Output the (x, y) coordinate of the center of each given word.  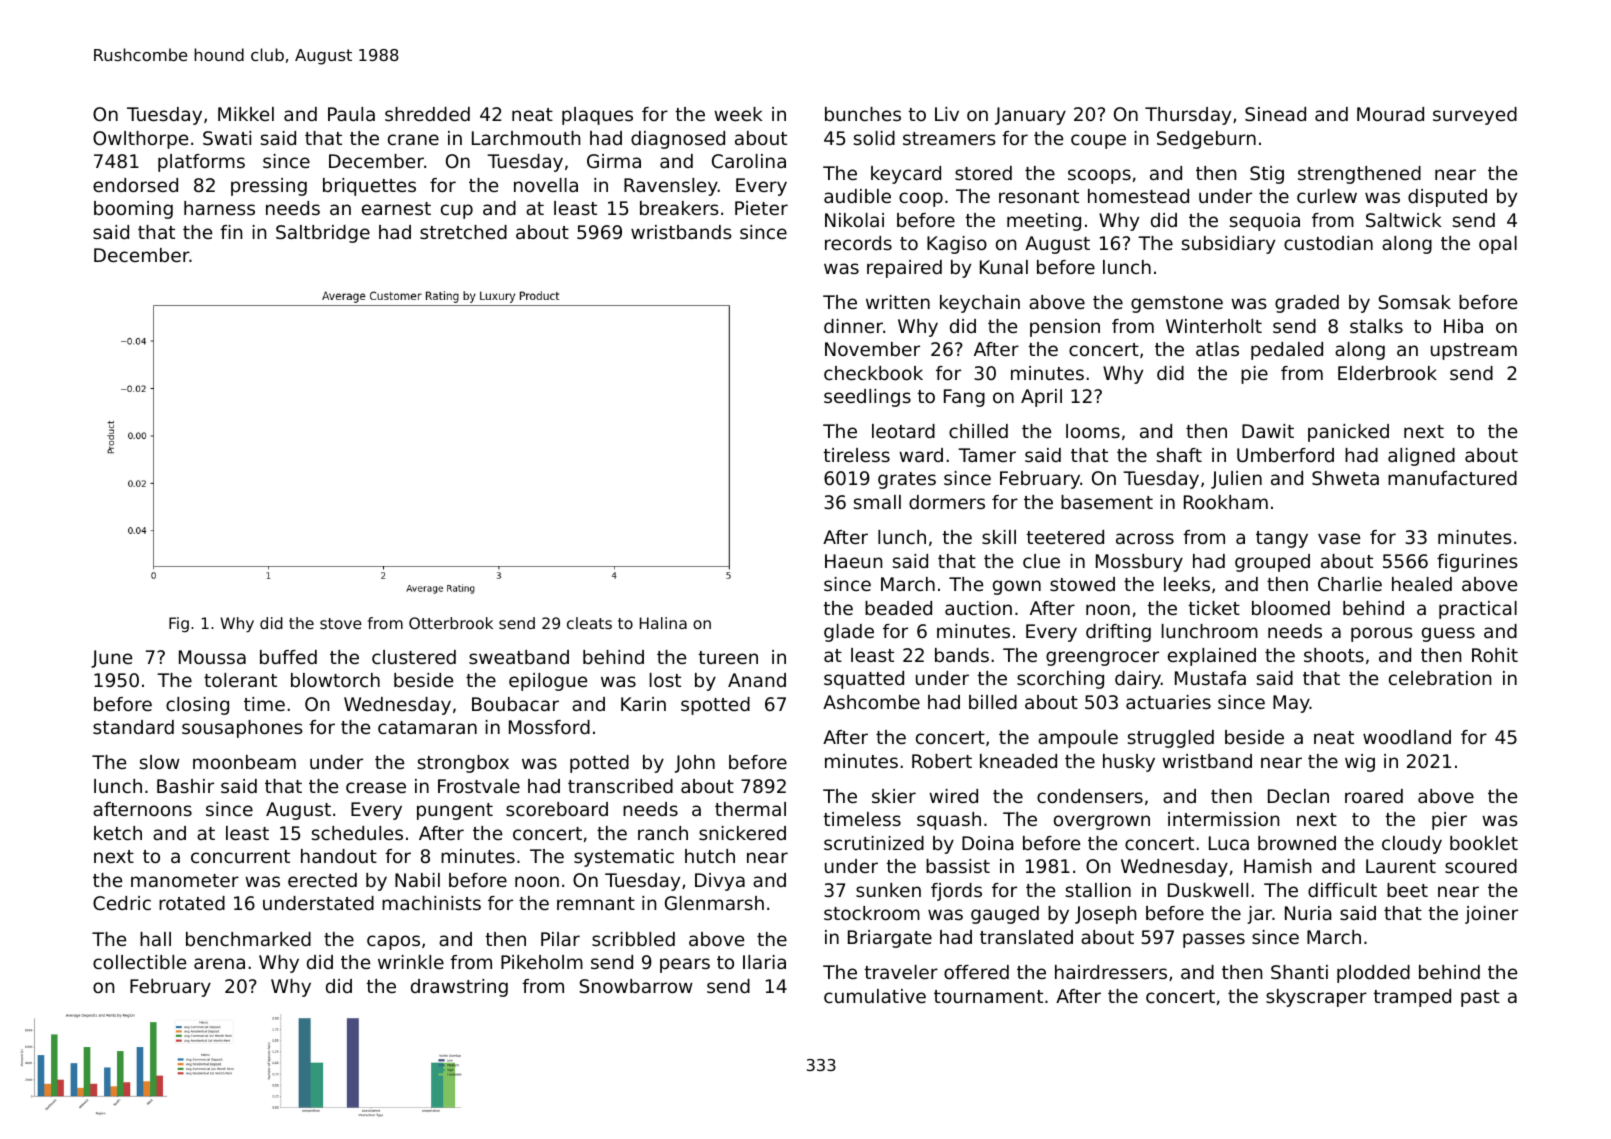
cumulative (875, 996)
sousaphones (242, 729)
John (695, 764)
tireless (856, 455)
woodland (1407, 737)
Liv (947, 114)
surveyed (1475, 116)
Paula (351, 114)
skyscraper (1316, 998)
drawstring (459, 988)
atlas (1217, 349)
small (877, 502)
